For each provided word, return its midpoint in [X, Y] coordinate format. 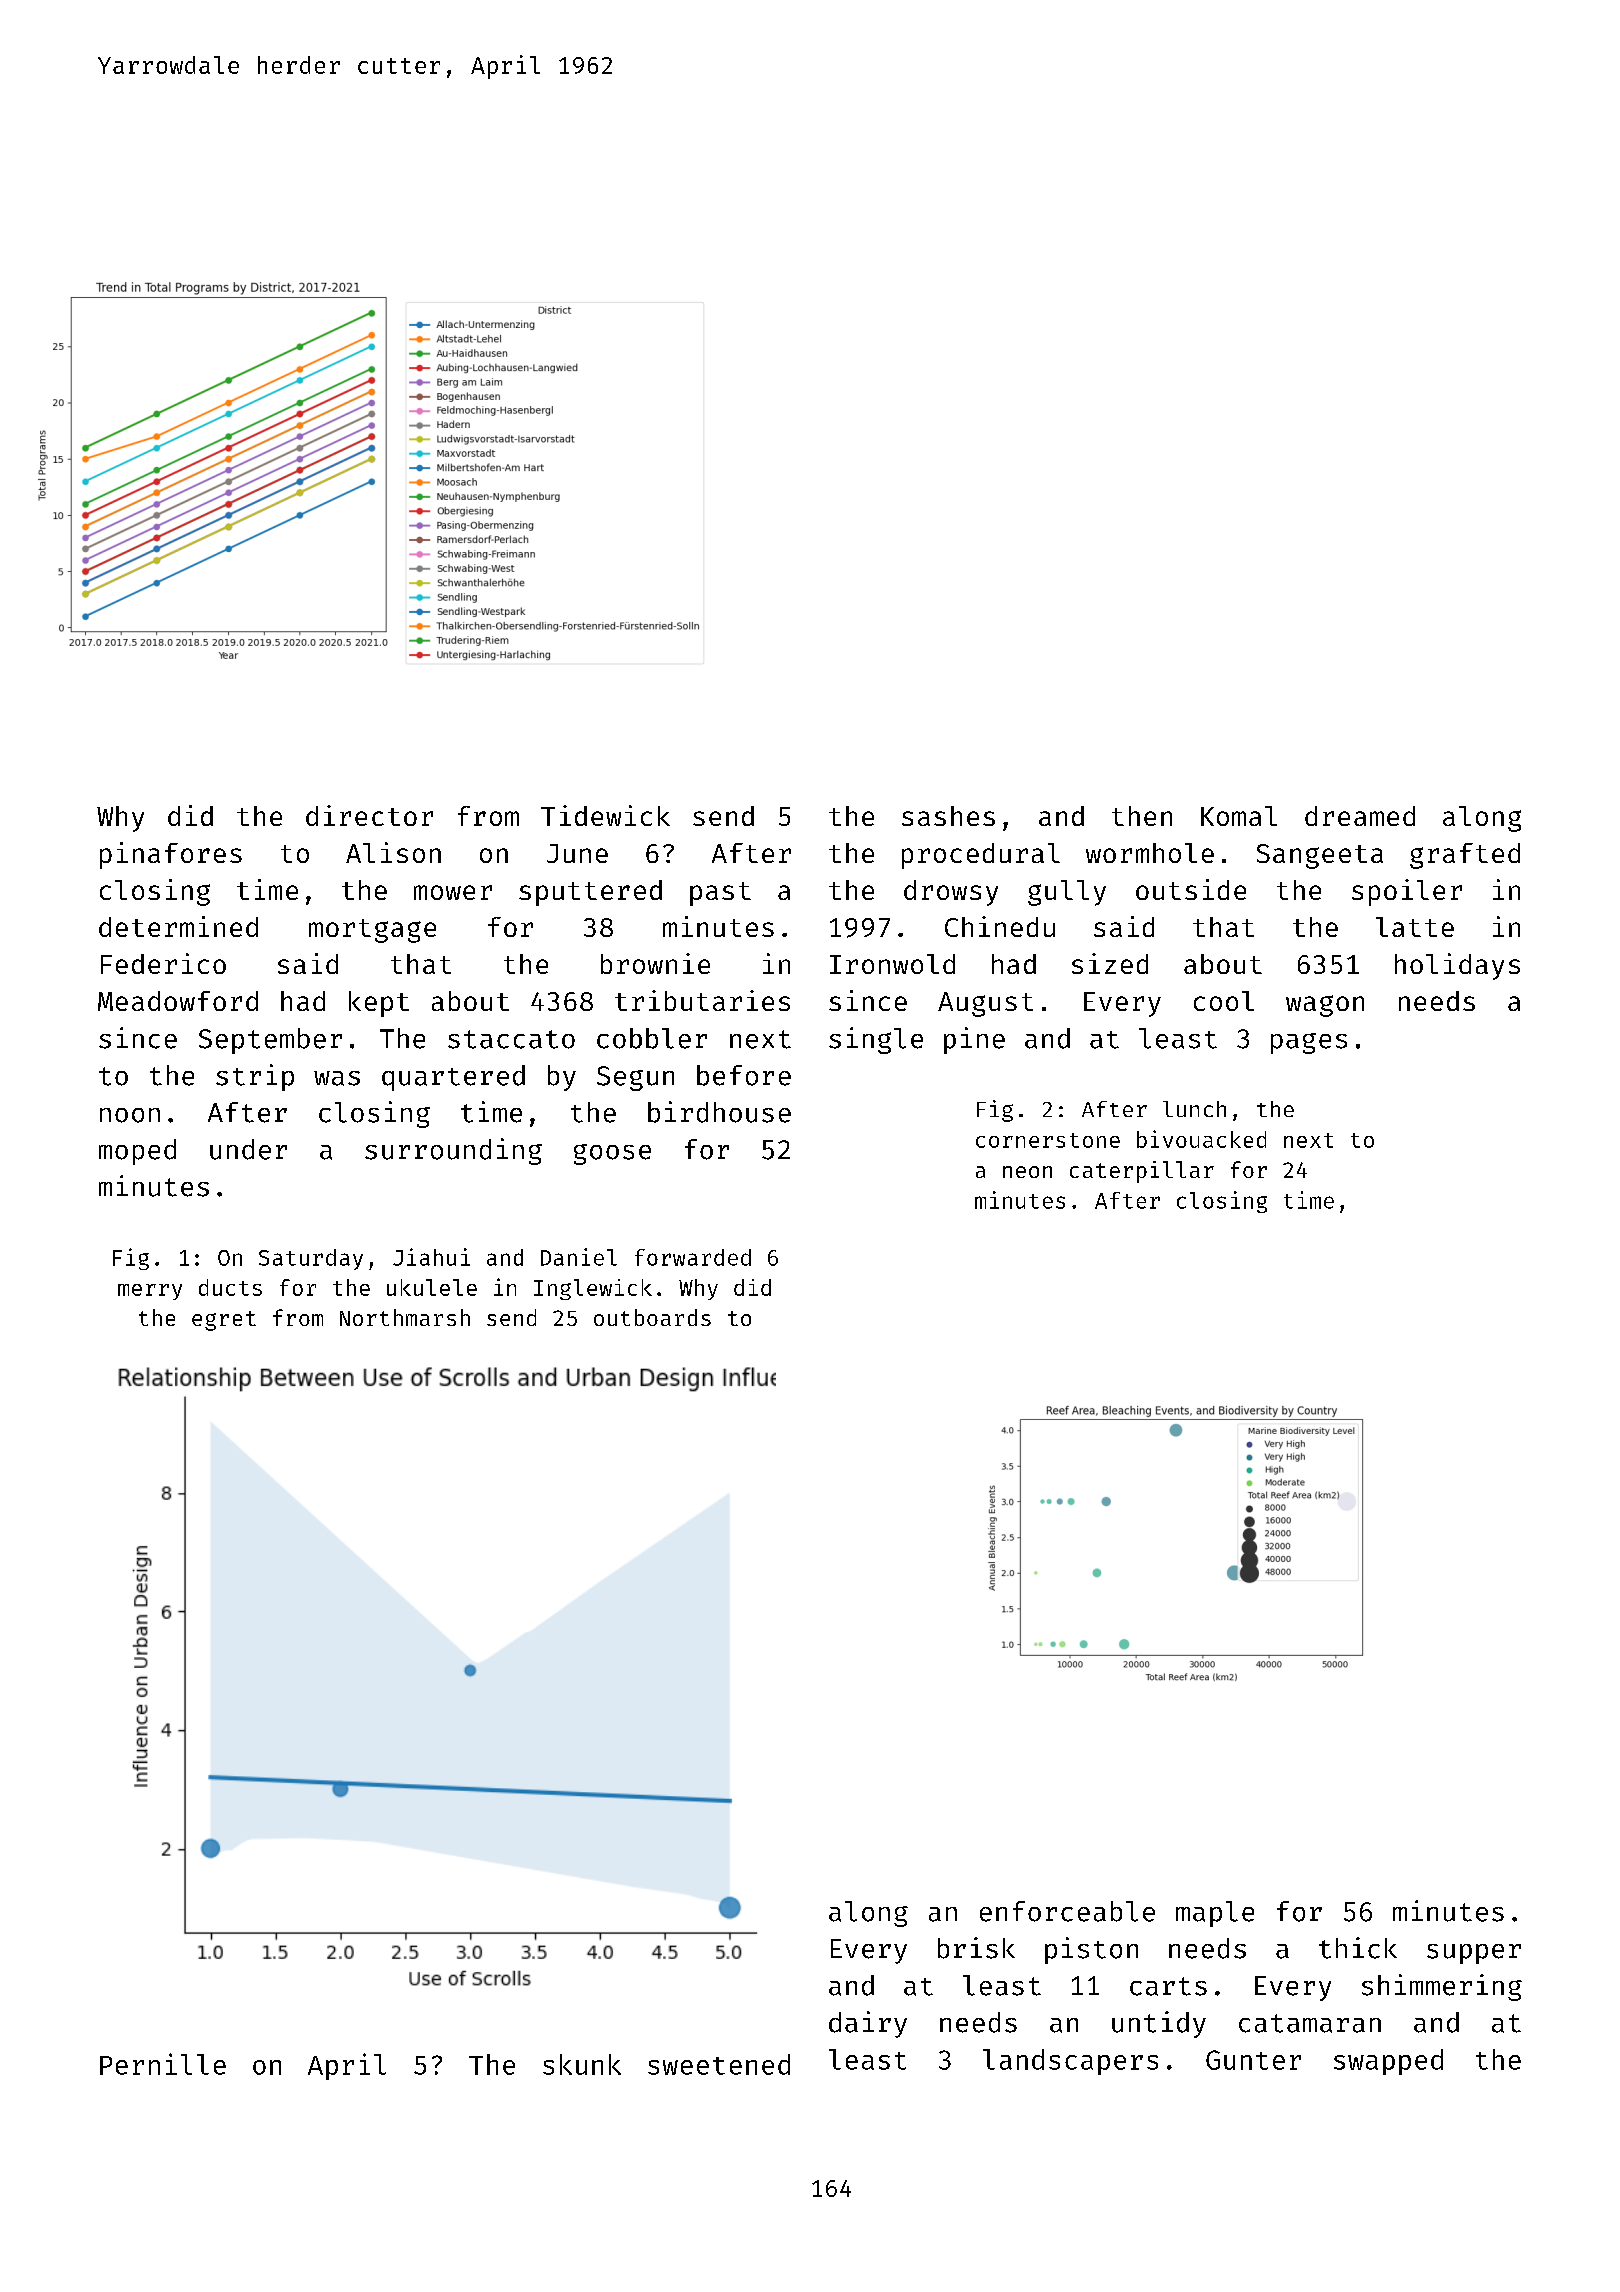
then [1142, 816]
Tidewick [605, 815]
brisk [976, 1948]
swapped [1388, 2062]
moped [137, 1152]
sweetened [719, 2064]
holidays [1457, 966]
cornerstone [1048, 1140]
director [369, 815]
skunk [582, 2064]
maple [1215, 1914]
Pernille [163, 2064]
